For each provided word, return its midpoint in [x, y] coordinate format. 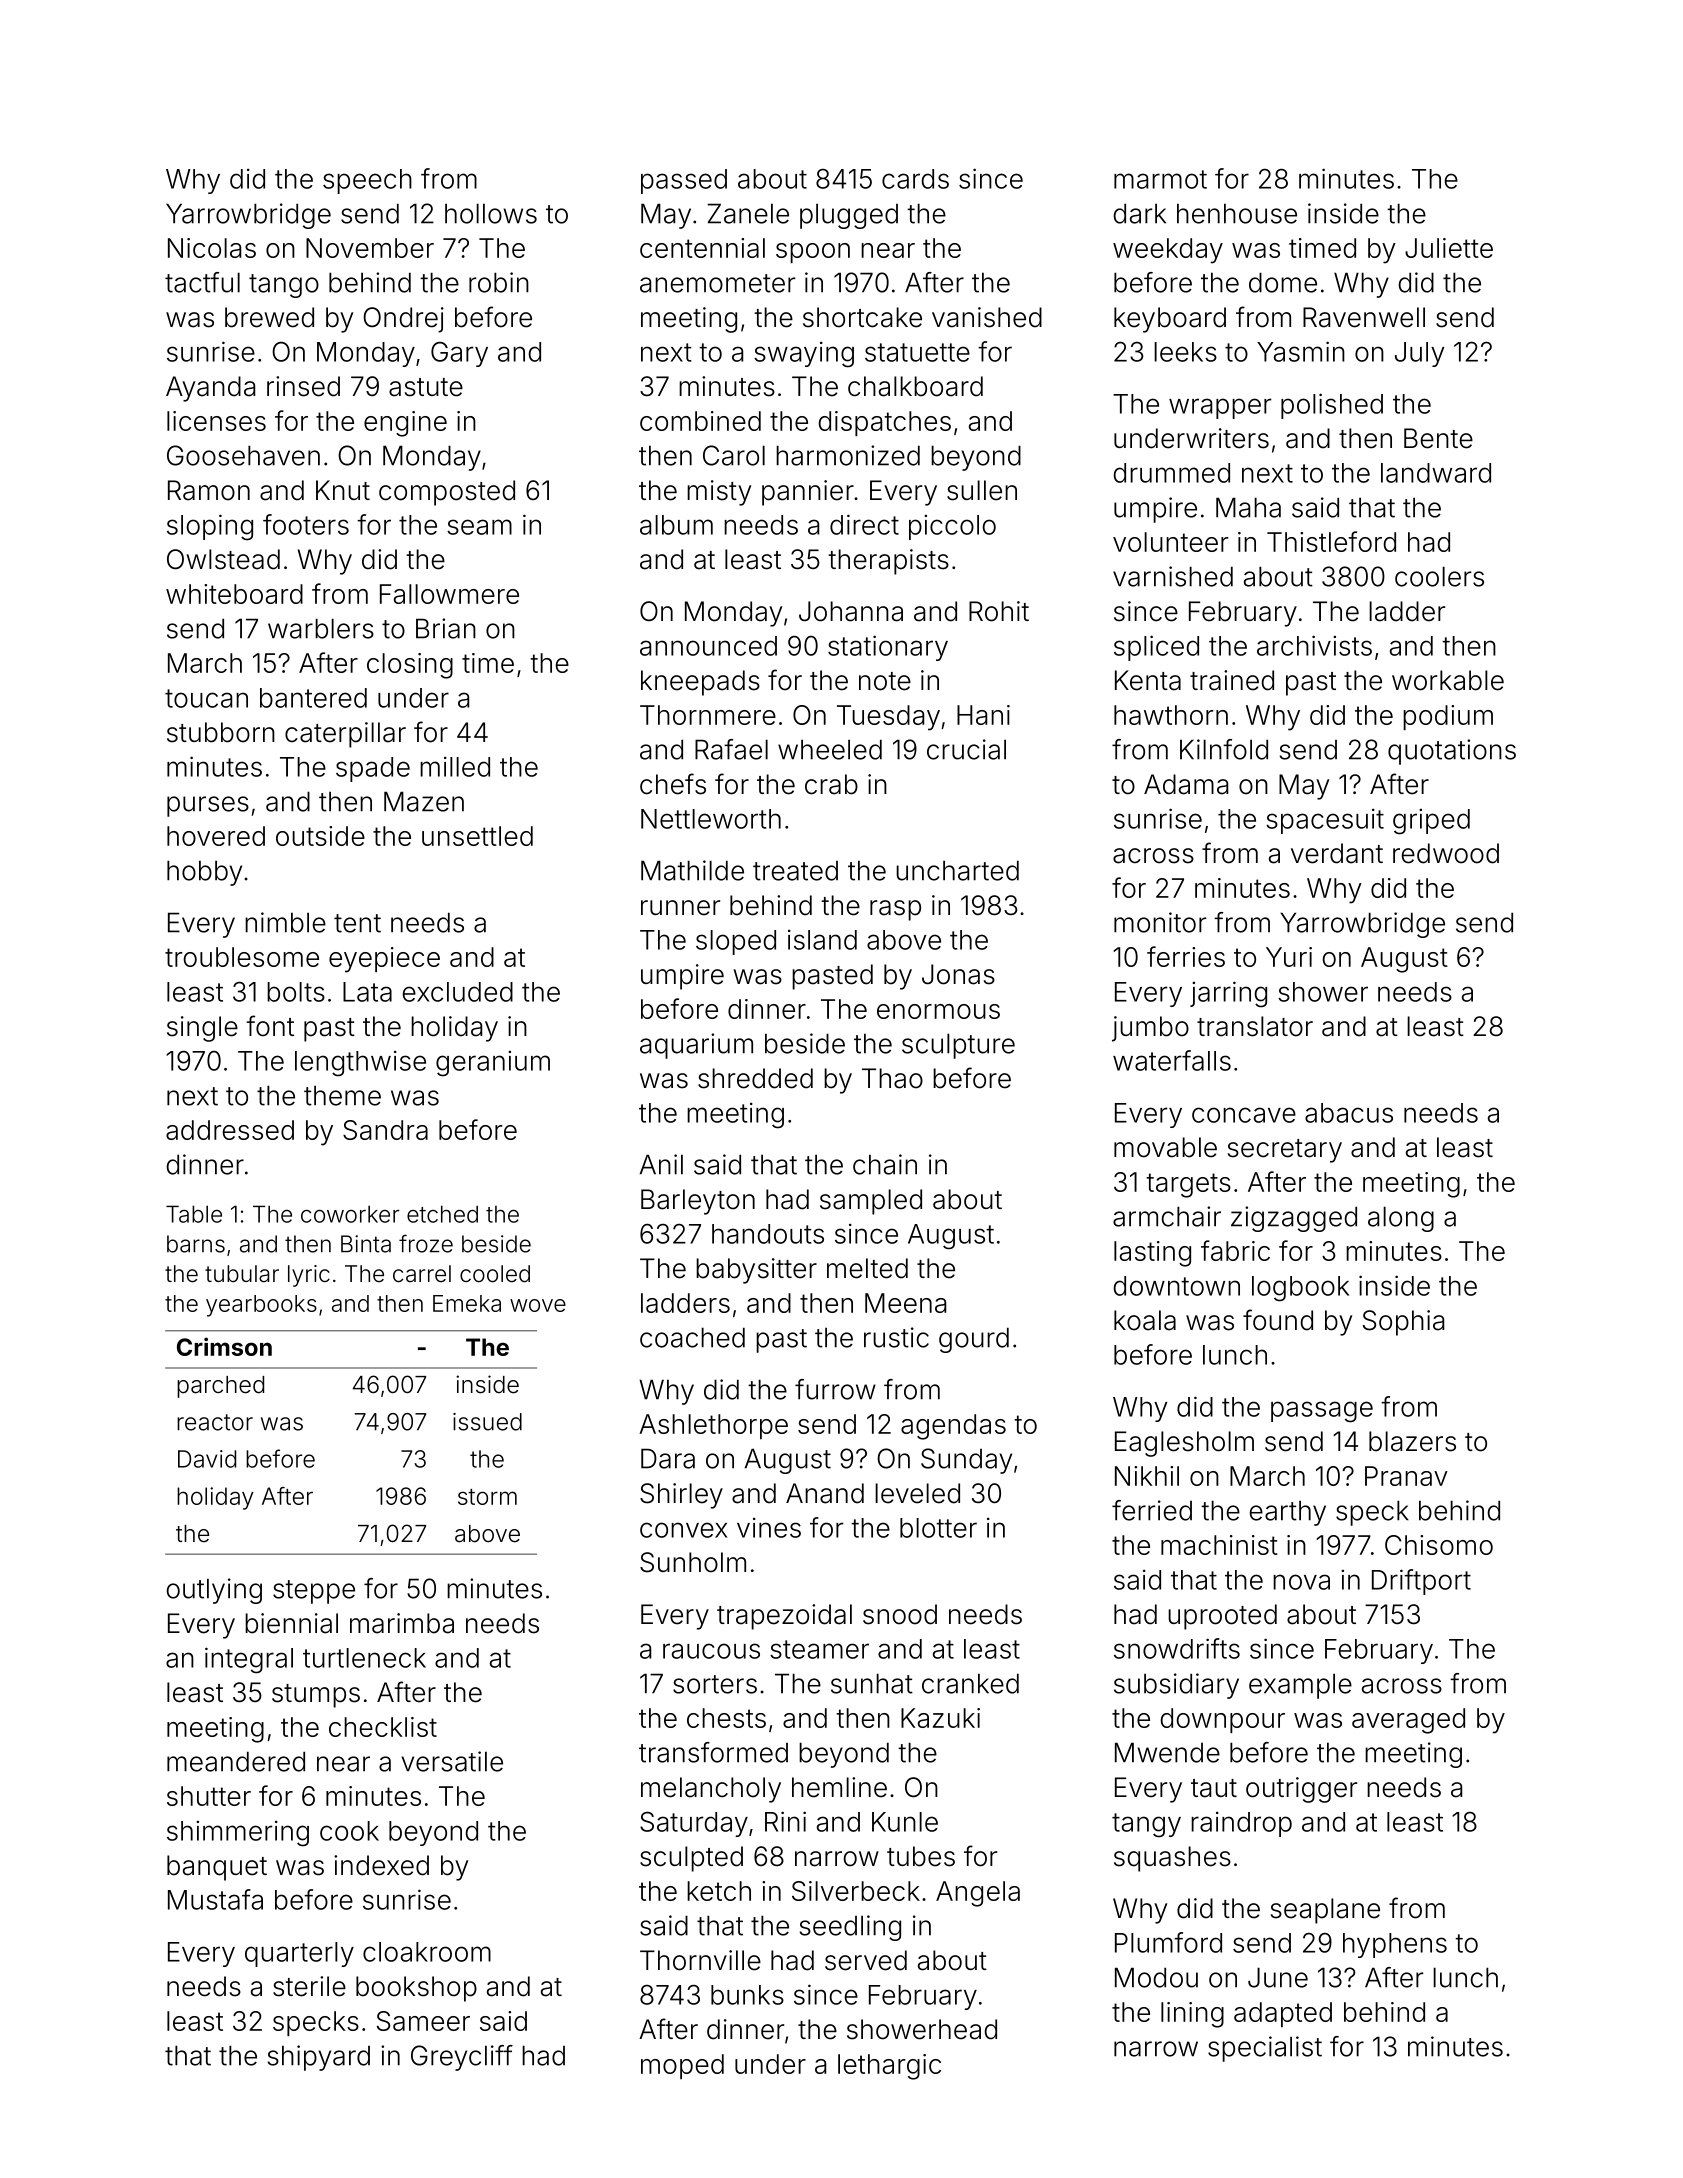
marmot [1160, 179]
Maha [1248, 507]
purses [208, 806]
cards [915, 179]
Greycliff [462, 2058]
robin [499, 282]
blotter [938, 1528]
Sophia [1403, 1323]
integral [249, 1660]
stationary [888, 648]
